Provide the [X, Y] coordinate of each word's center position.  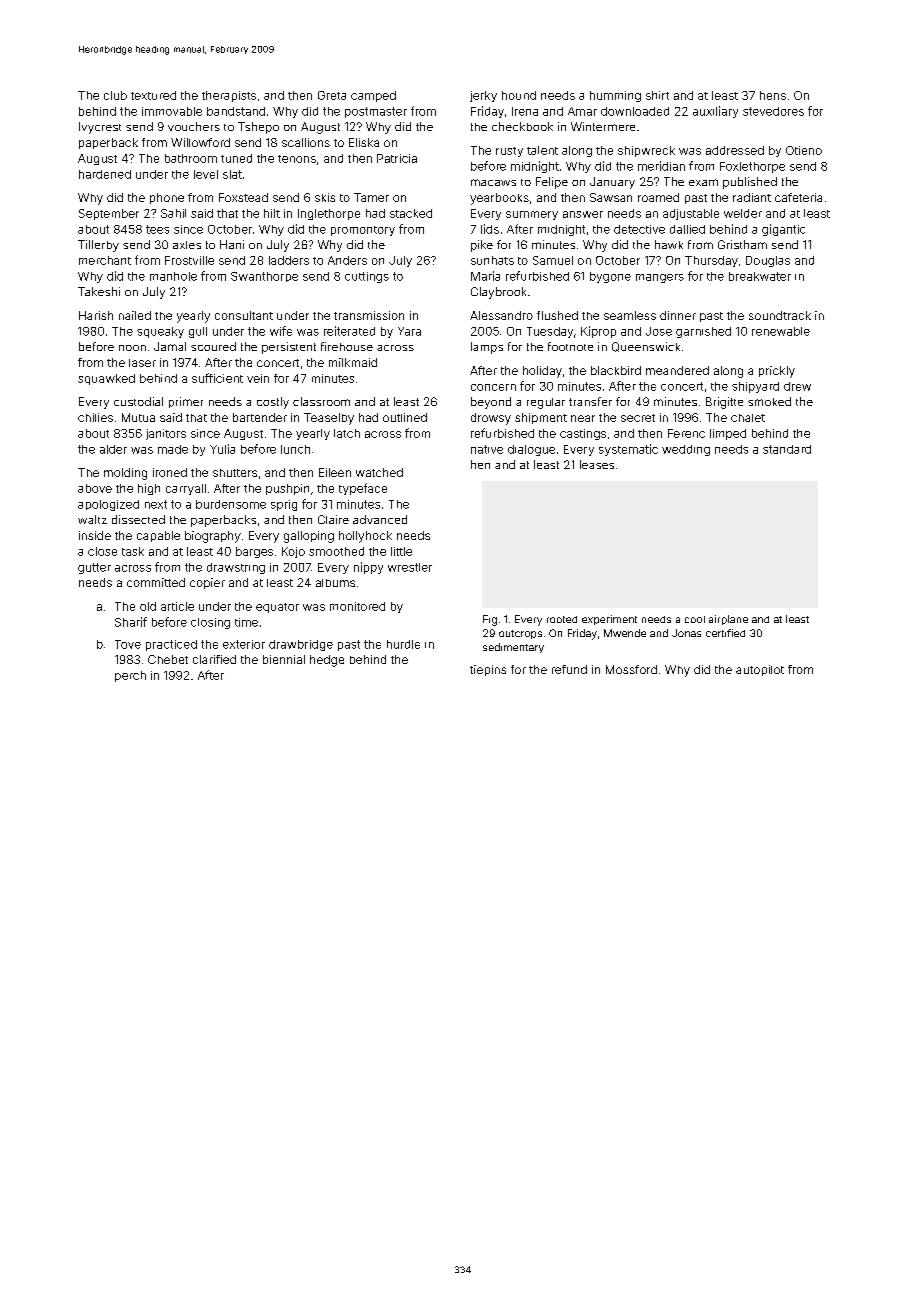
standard [787, 449]
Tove [128, 644]
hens [773, 95]
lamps [487, 348]
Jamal [170, 346]
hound [519, 95]
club [115, 95]
